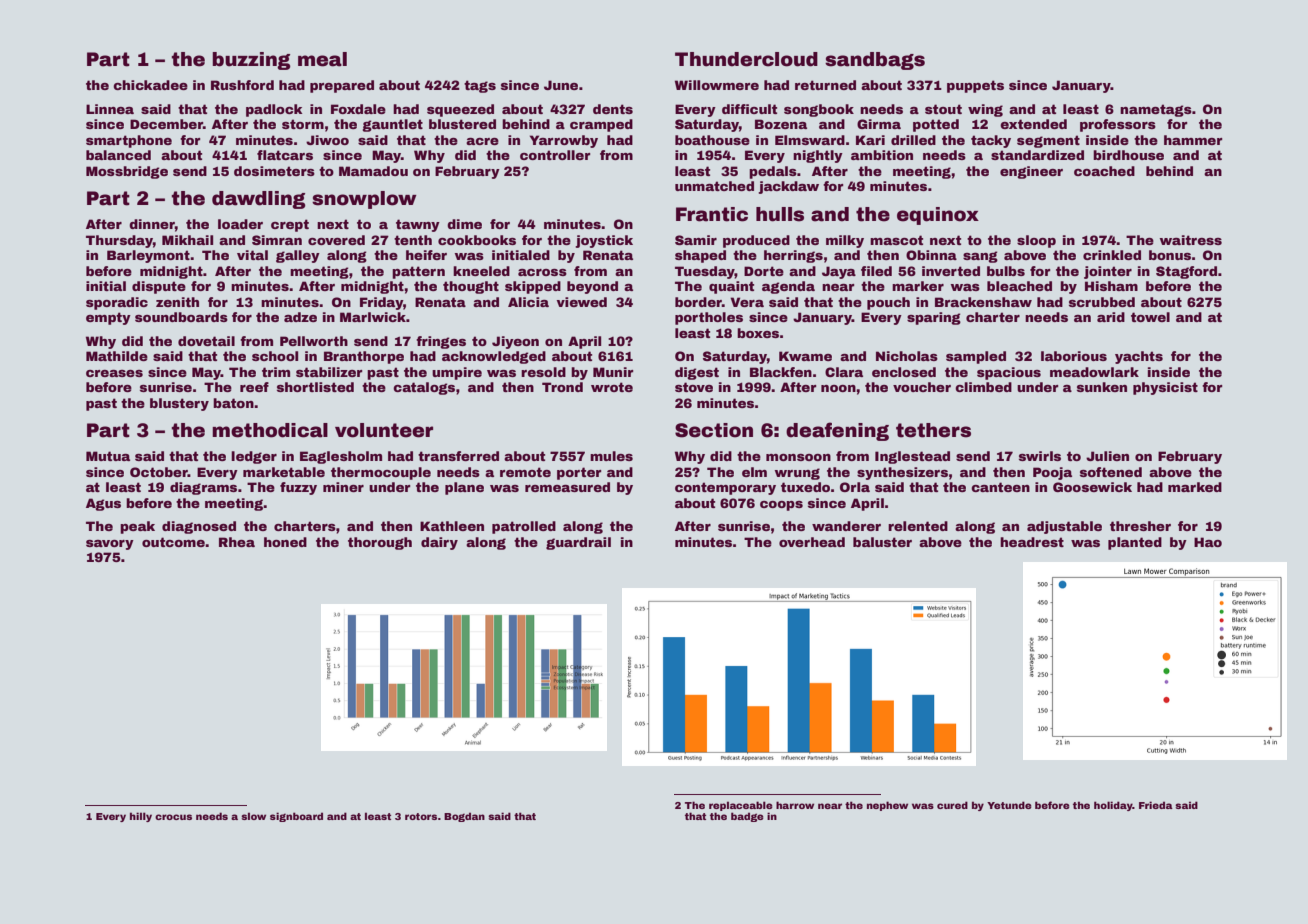 Image resolution: width=1308 pixels, height=924 pixels. Describe the element at coordinates (108, 318) in the document. I see `empty` at that location.
